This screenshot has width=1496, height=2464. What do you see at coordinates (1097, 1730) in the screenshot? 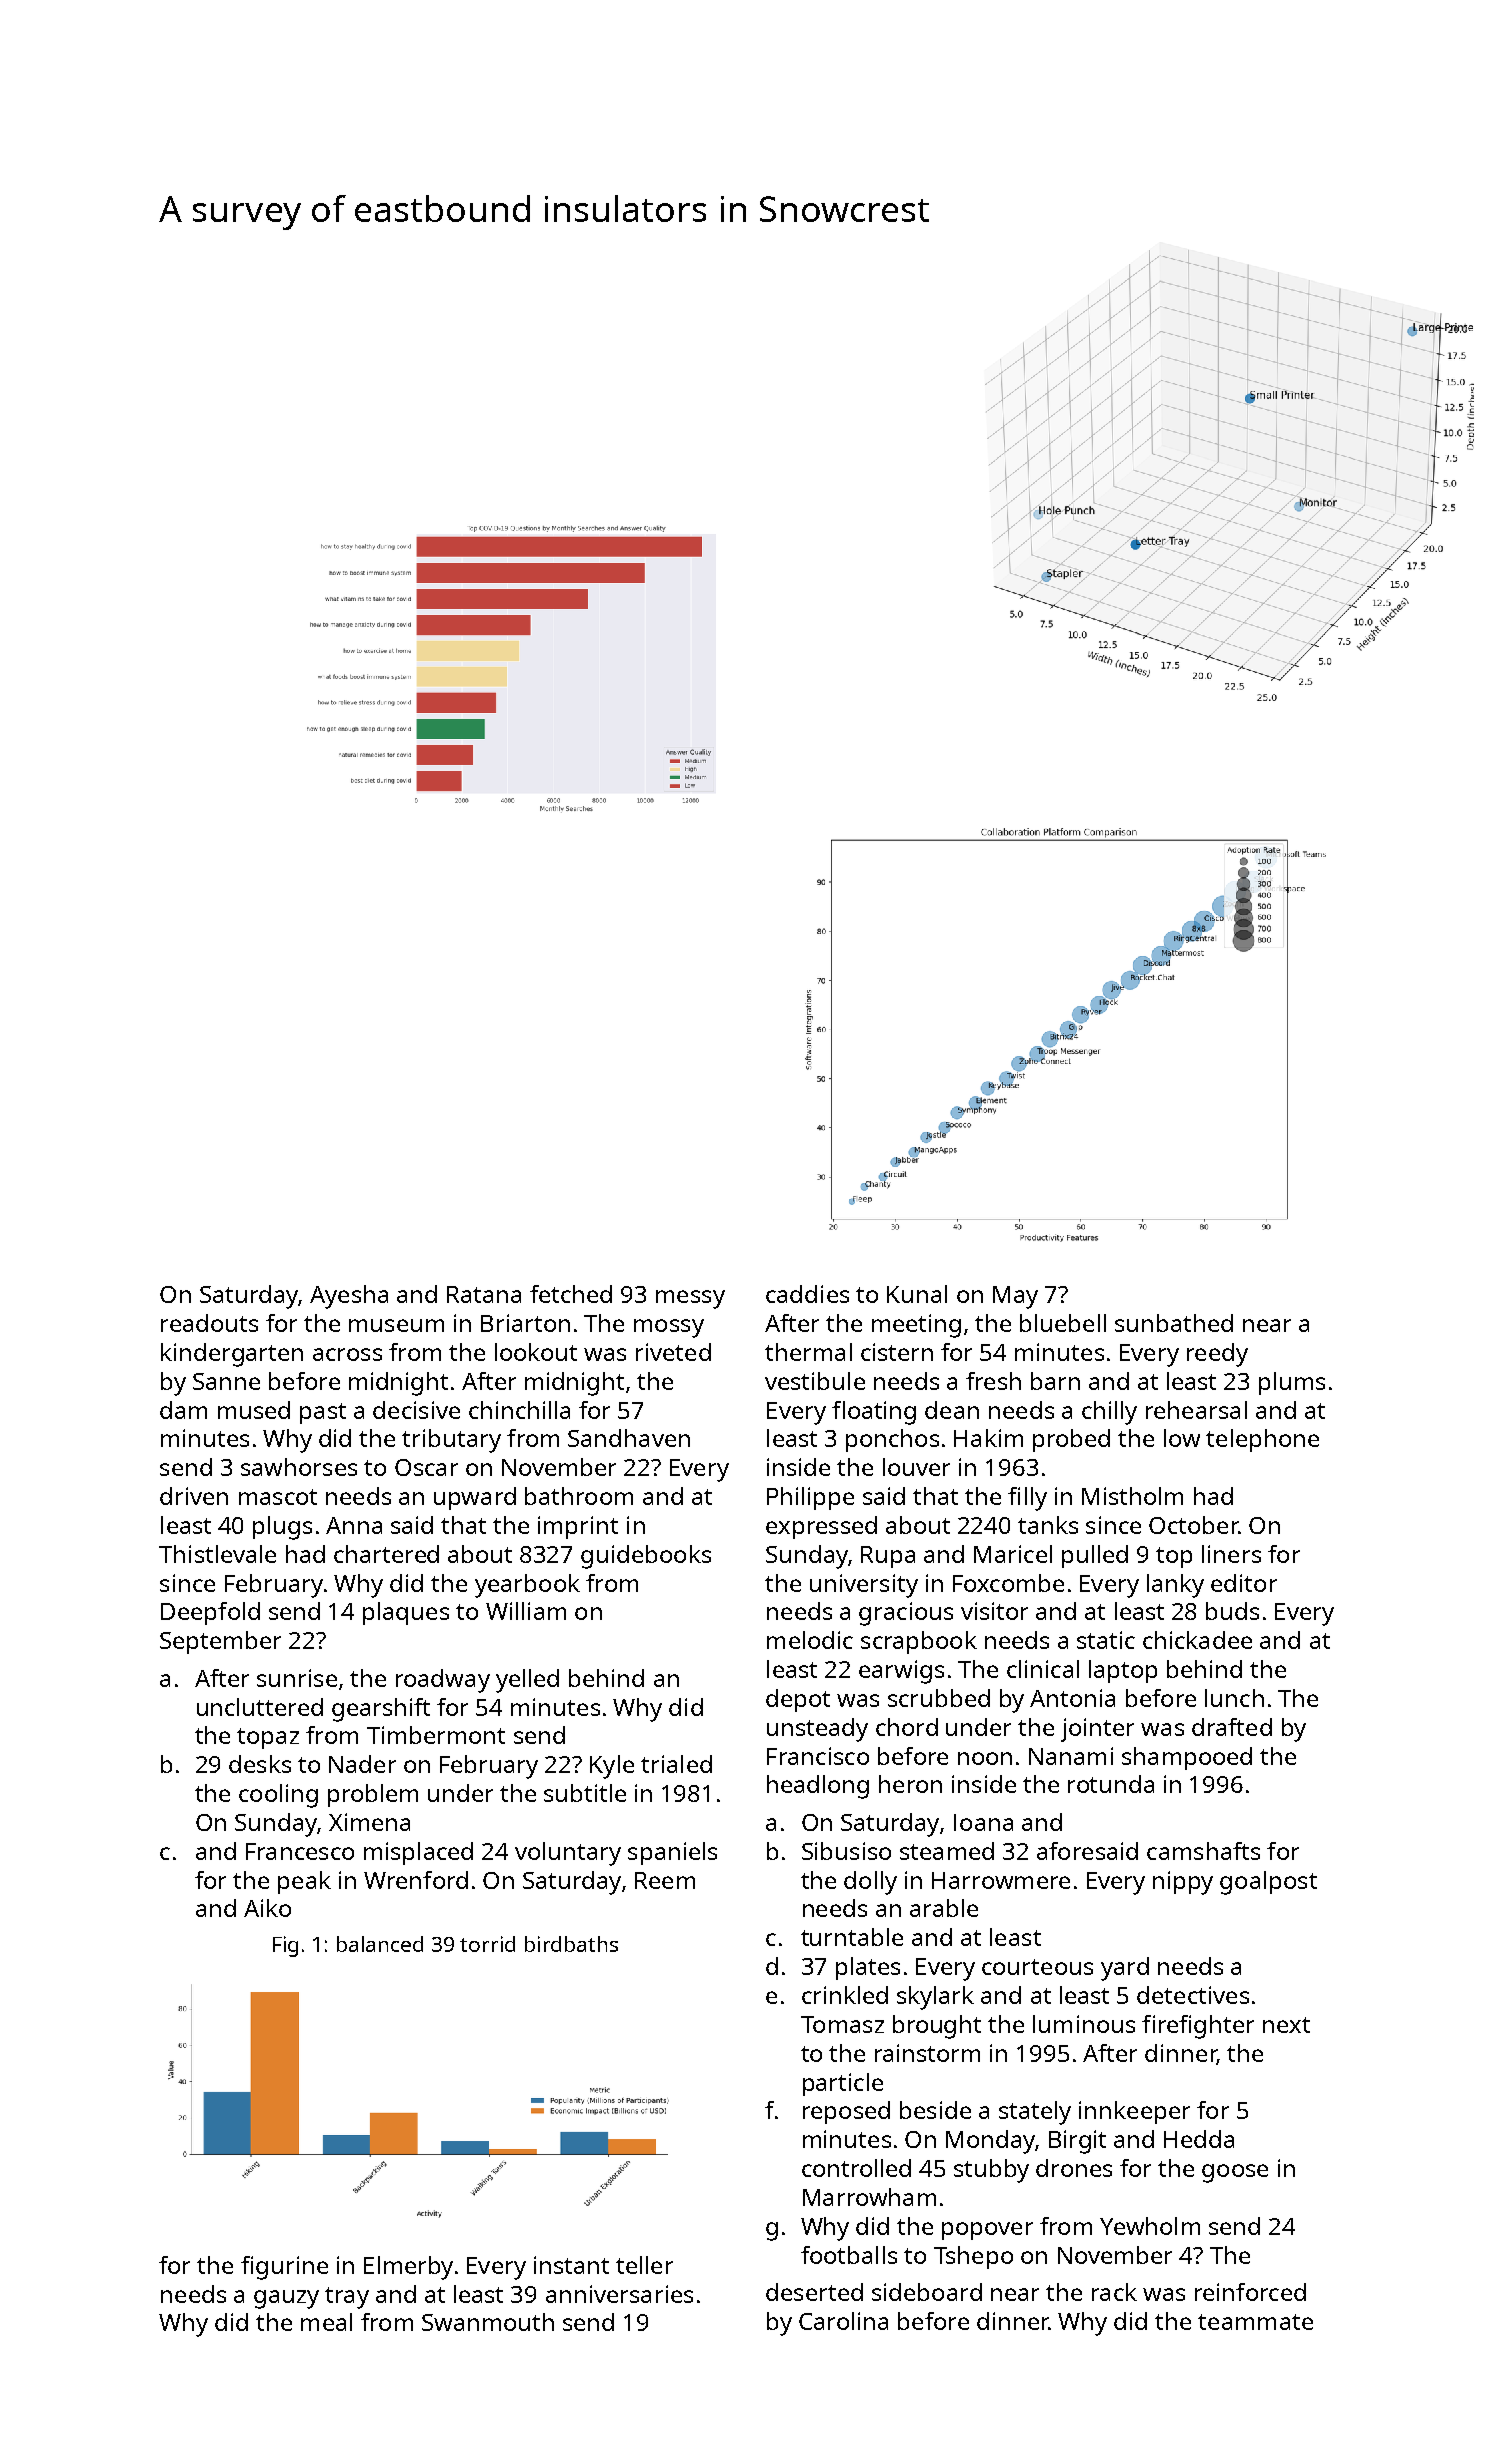
I see `jointer` at bounding box center [1097, 1730].
